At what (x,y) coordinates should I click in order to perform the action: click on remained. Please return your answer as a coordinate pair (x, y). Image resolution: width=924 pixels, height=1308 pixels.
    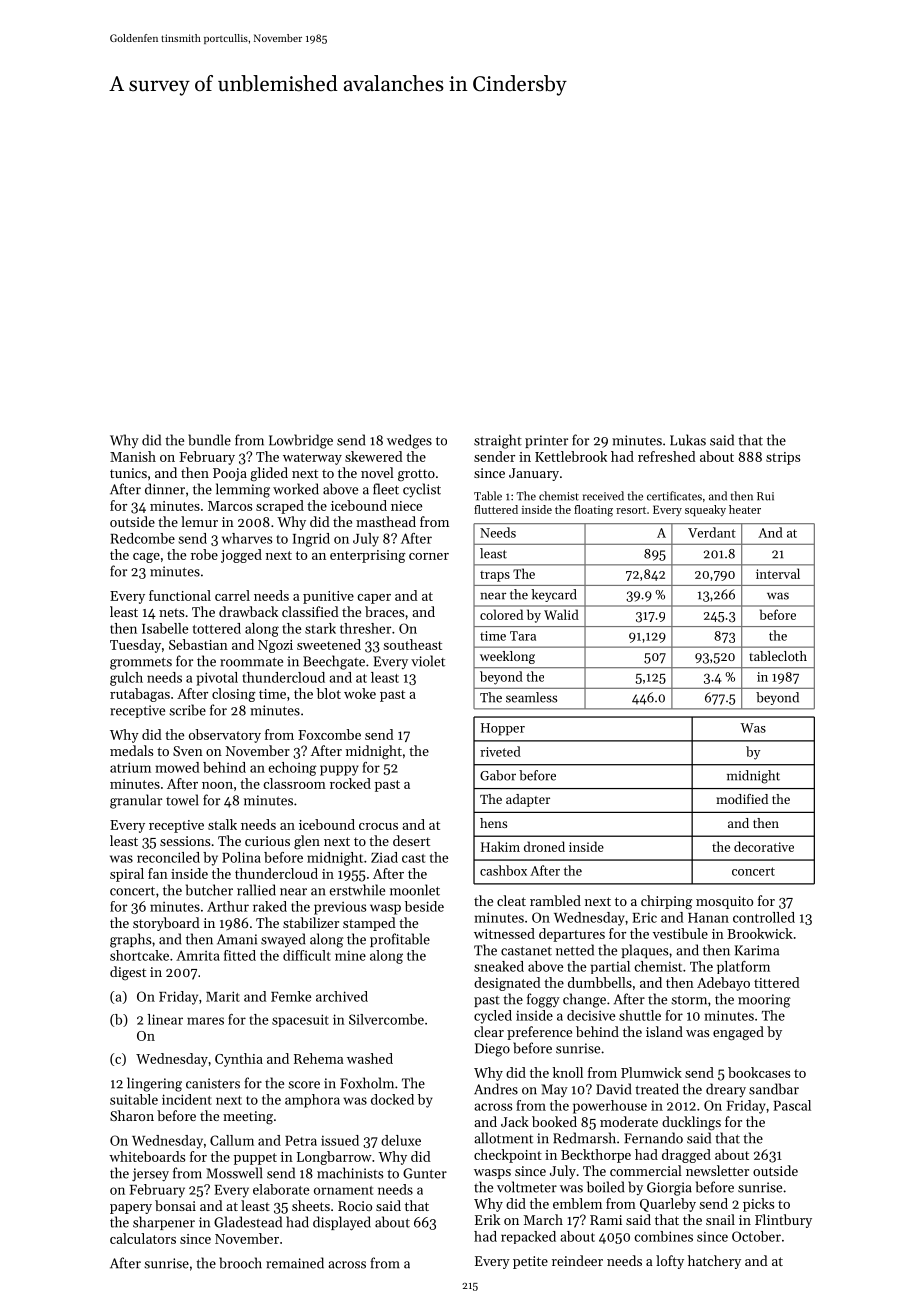
    Looking at the image, I should click on (295, 1263).
